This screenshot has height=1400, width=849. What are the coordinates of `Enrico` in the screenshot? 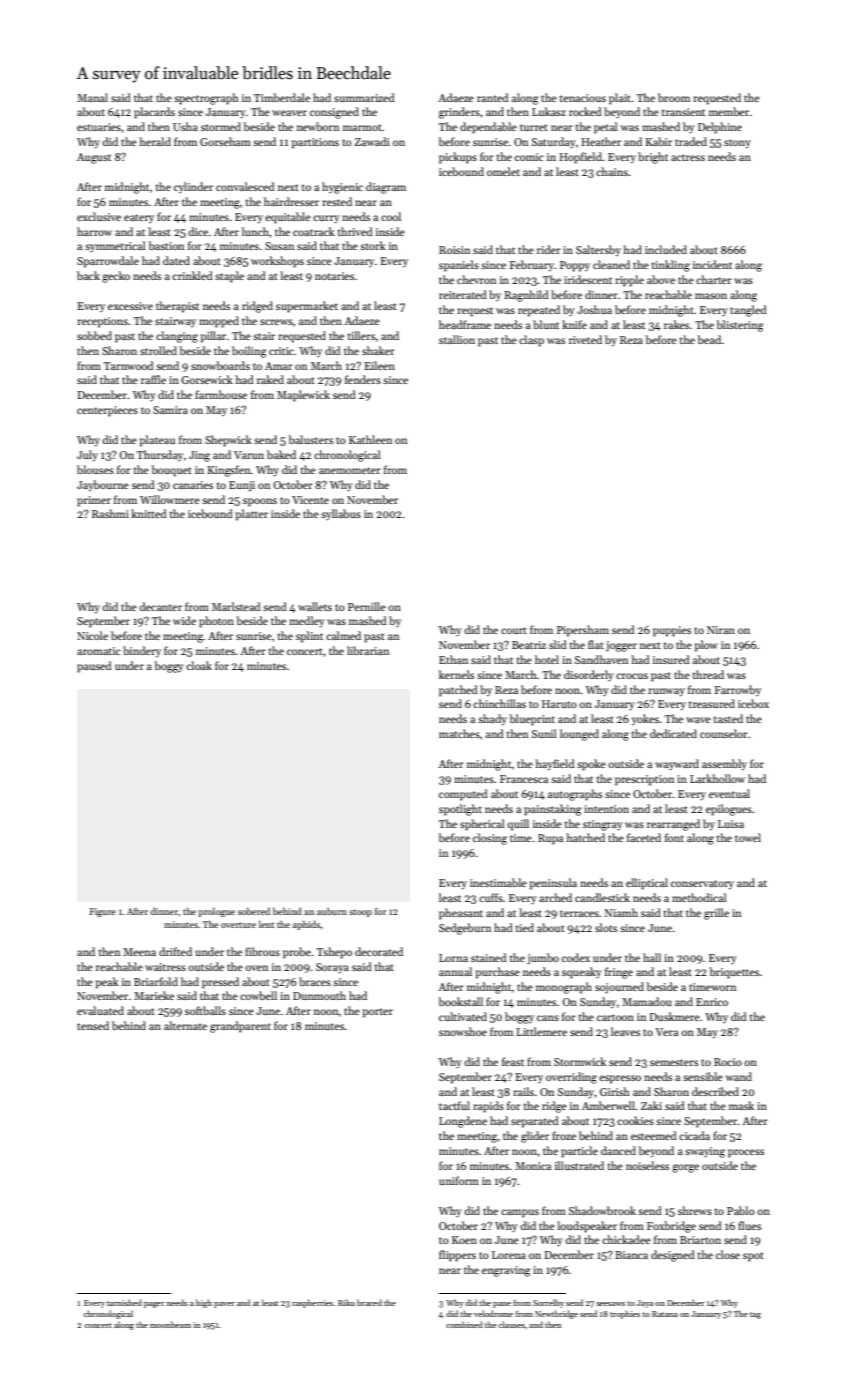 It's located at (712, 1002).
